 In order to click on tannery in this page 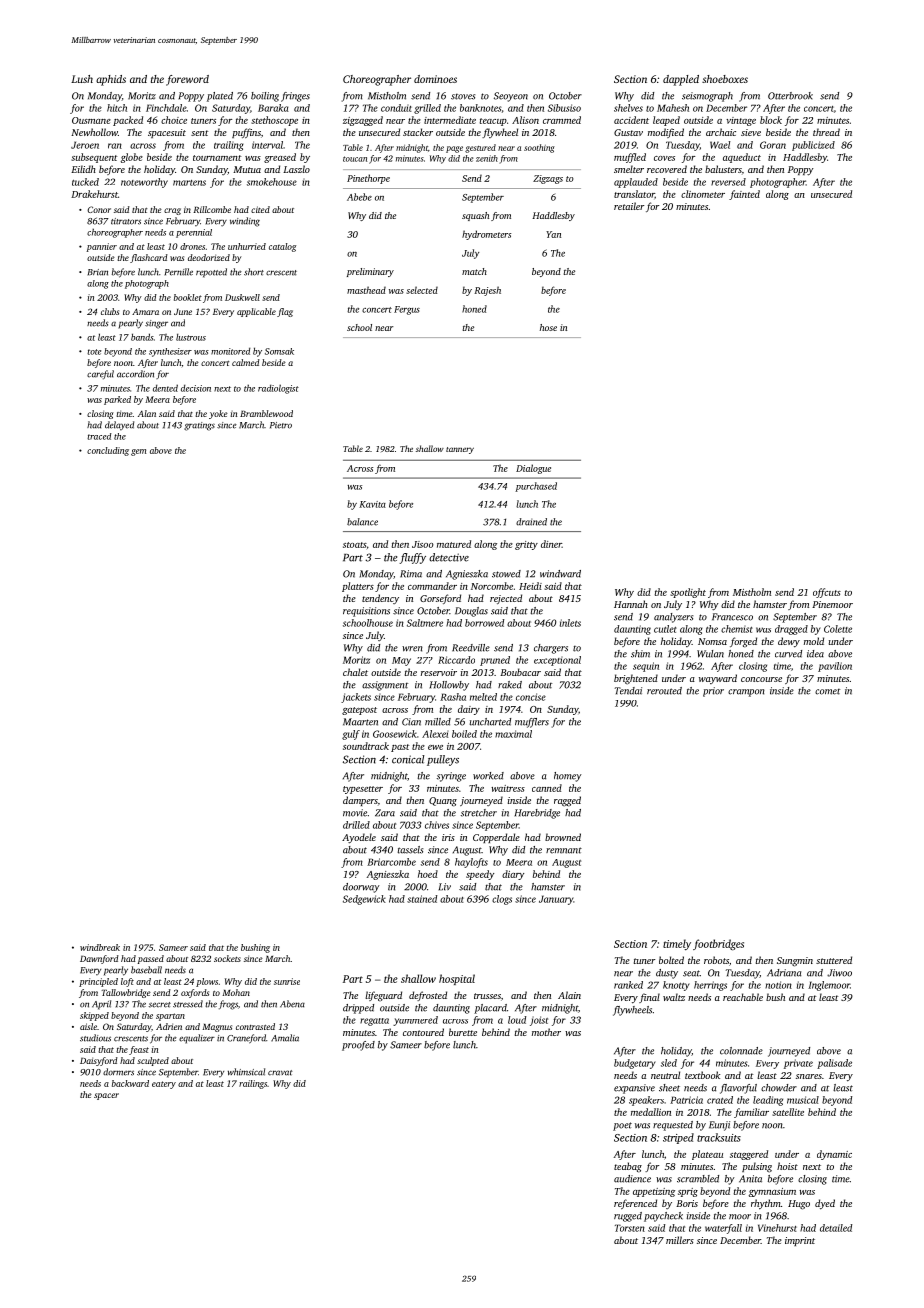, I will do `click(460, 450)`.
